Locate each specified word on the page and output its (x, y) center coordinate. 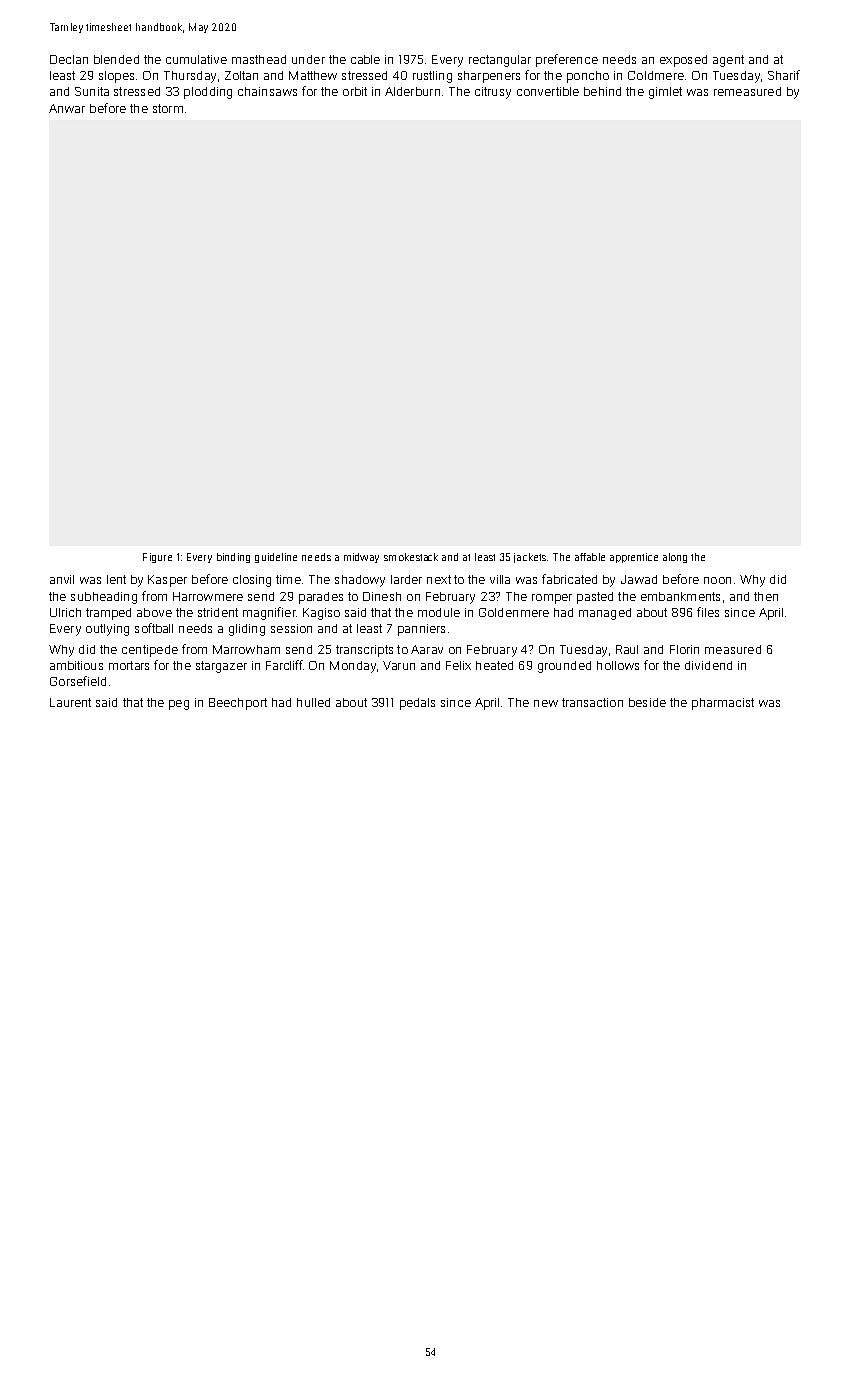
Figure (157, 558)
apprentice (634, 558)
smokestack (411, 557)
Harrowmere (208, 596)
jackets (530, 558)
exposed (683, 61)
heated (494, 665)
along (675, 558)
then (766, 596)
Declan (69, 59)
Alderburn (412, 91)
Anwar (67, 108)
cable (365, 59)
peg (179, 705)
